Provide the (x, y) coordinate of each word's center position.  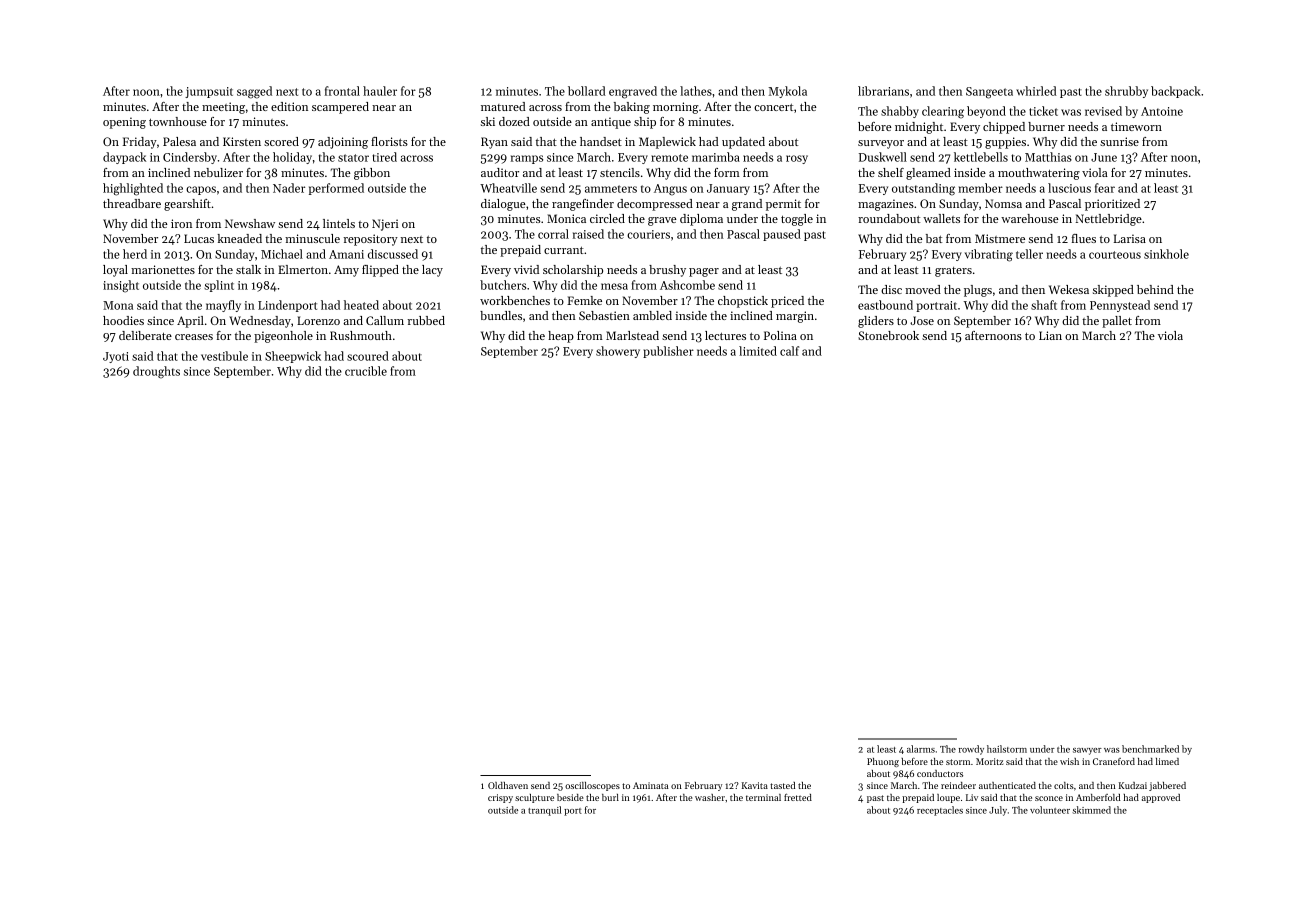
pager (704, 272)
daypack (124, 158)
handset (601, 141)
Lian (1050, 335)
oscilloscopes (592, 786)
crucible (366, 371)
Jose (922, 320)
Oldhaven (508, 785)
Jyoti (116, 357)
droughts (156, 372)
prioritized (1112, 205)
